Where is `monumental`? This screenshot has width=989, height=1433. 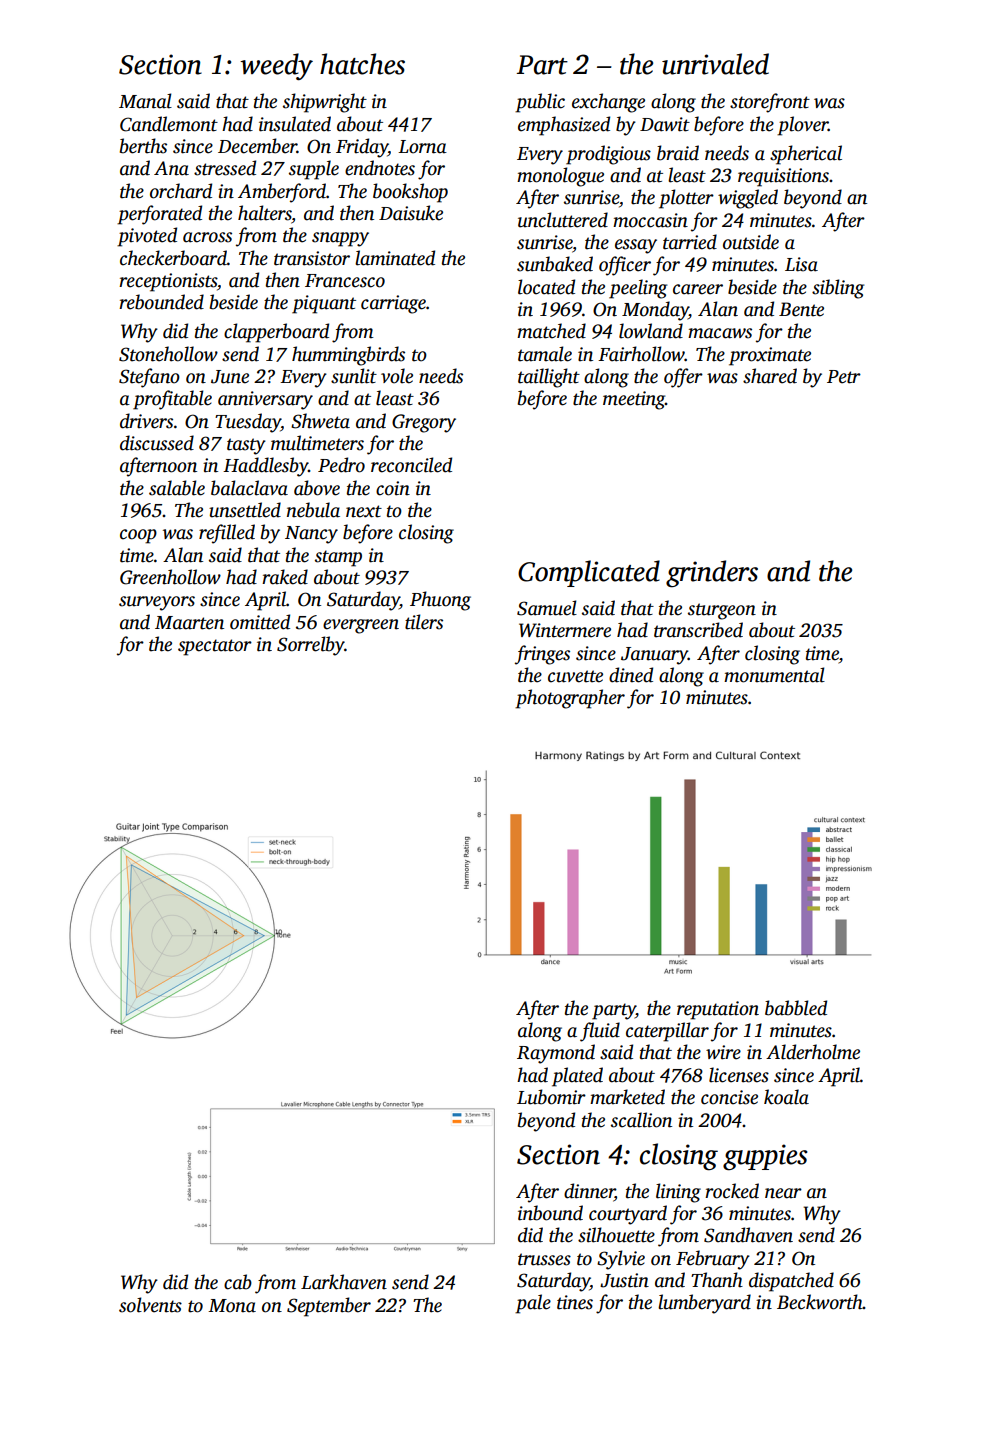 monumental is located at coordinates (774, 675).
